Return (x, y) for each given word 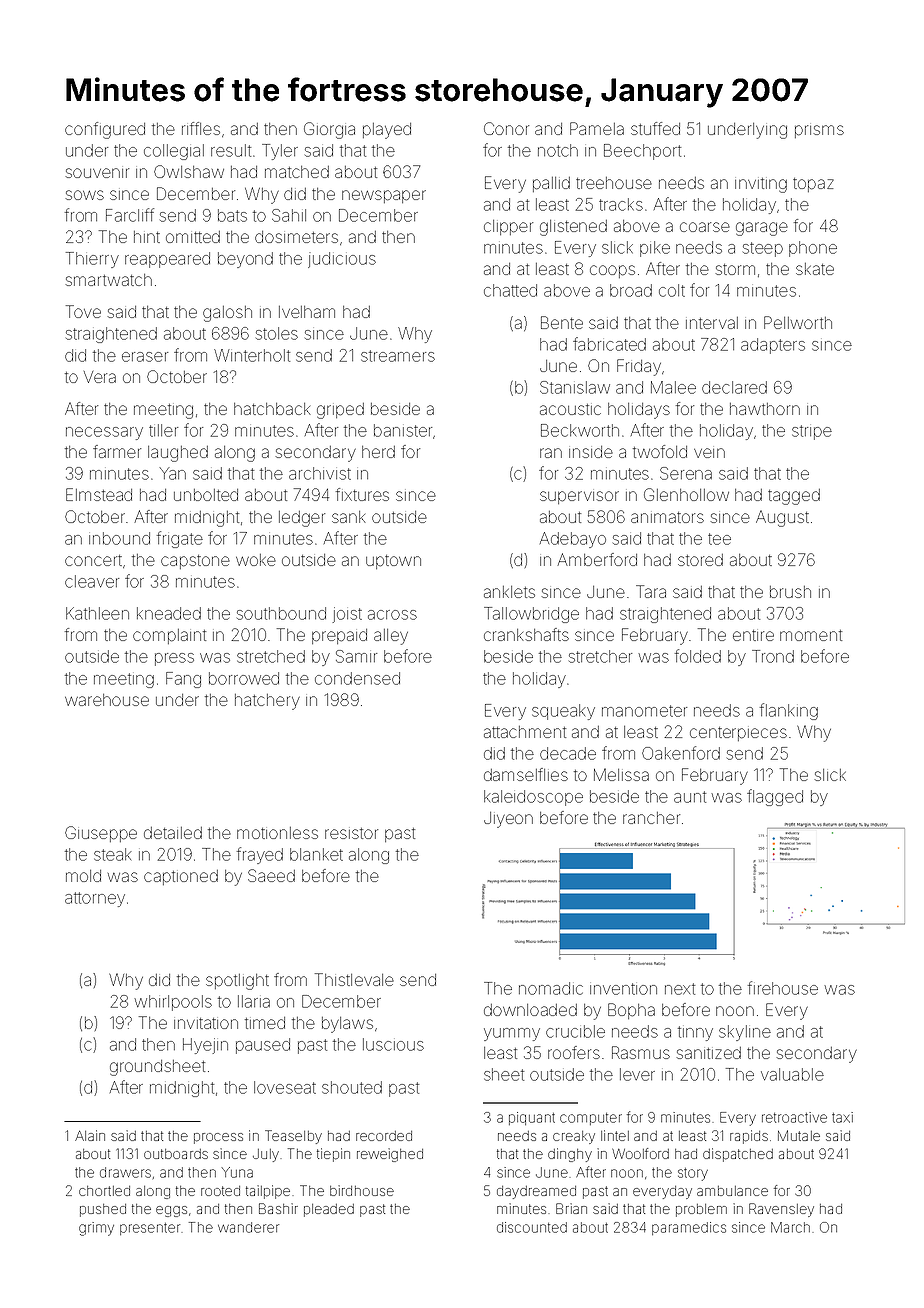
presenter (150, 1229)
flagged (775, 797)
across (392, 615)
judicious (342, 260)
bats (232, 215)
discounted (532, 1227)
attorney (95, 899)
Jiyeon (508, 820)
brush (790, 592)
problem (701, 1210)
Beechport (642, 152)
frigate (180, 539)
